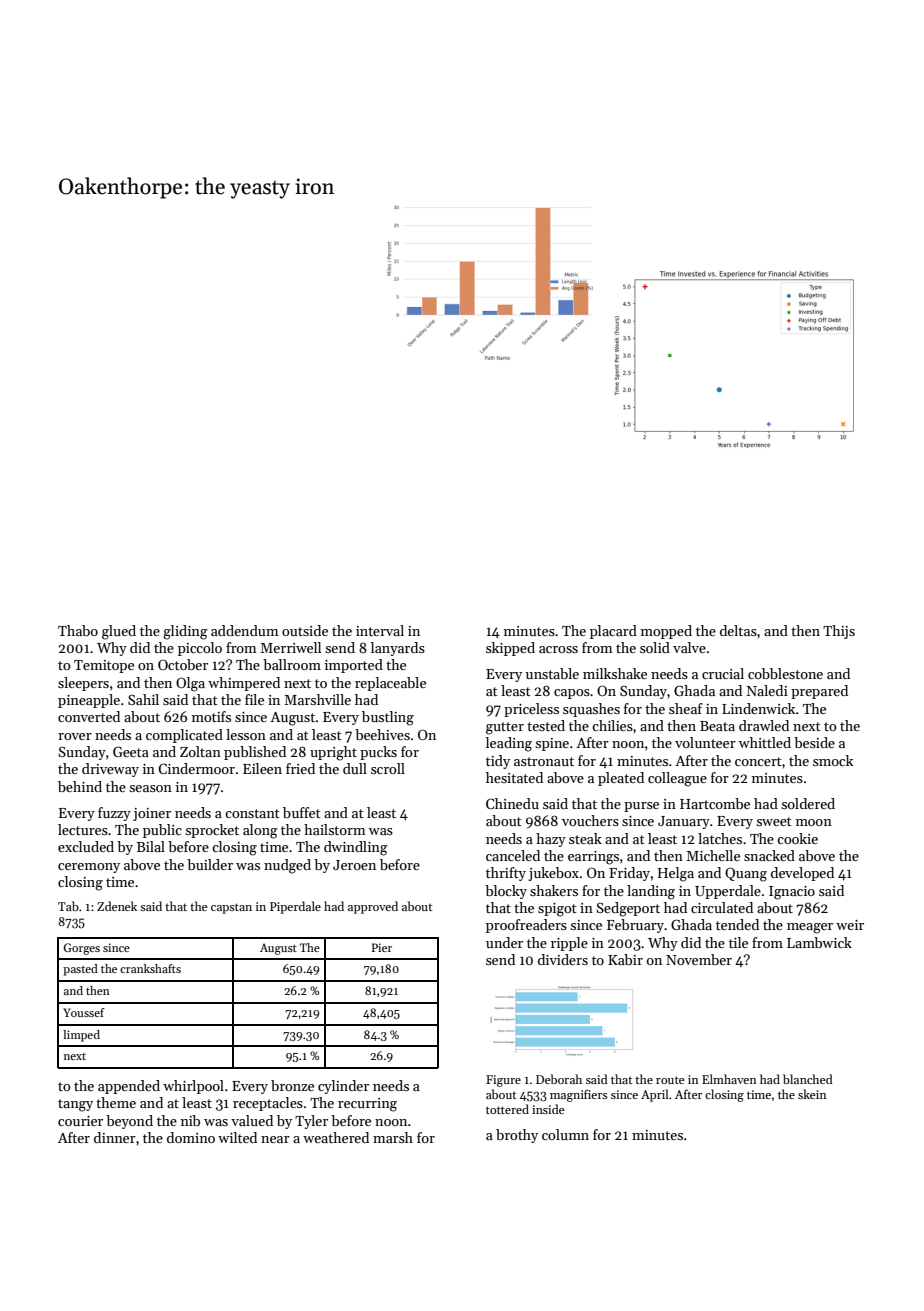  What do you see at coordinates (191, 1137) in the screenshot?
I see `domino` at bounding box center [191, 1137].
